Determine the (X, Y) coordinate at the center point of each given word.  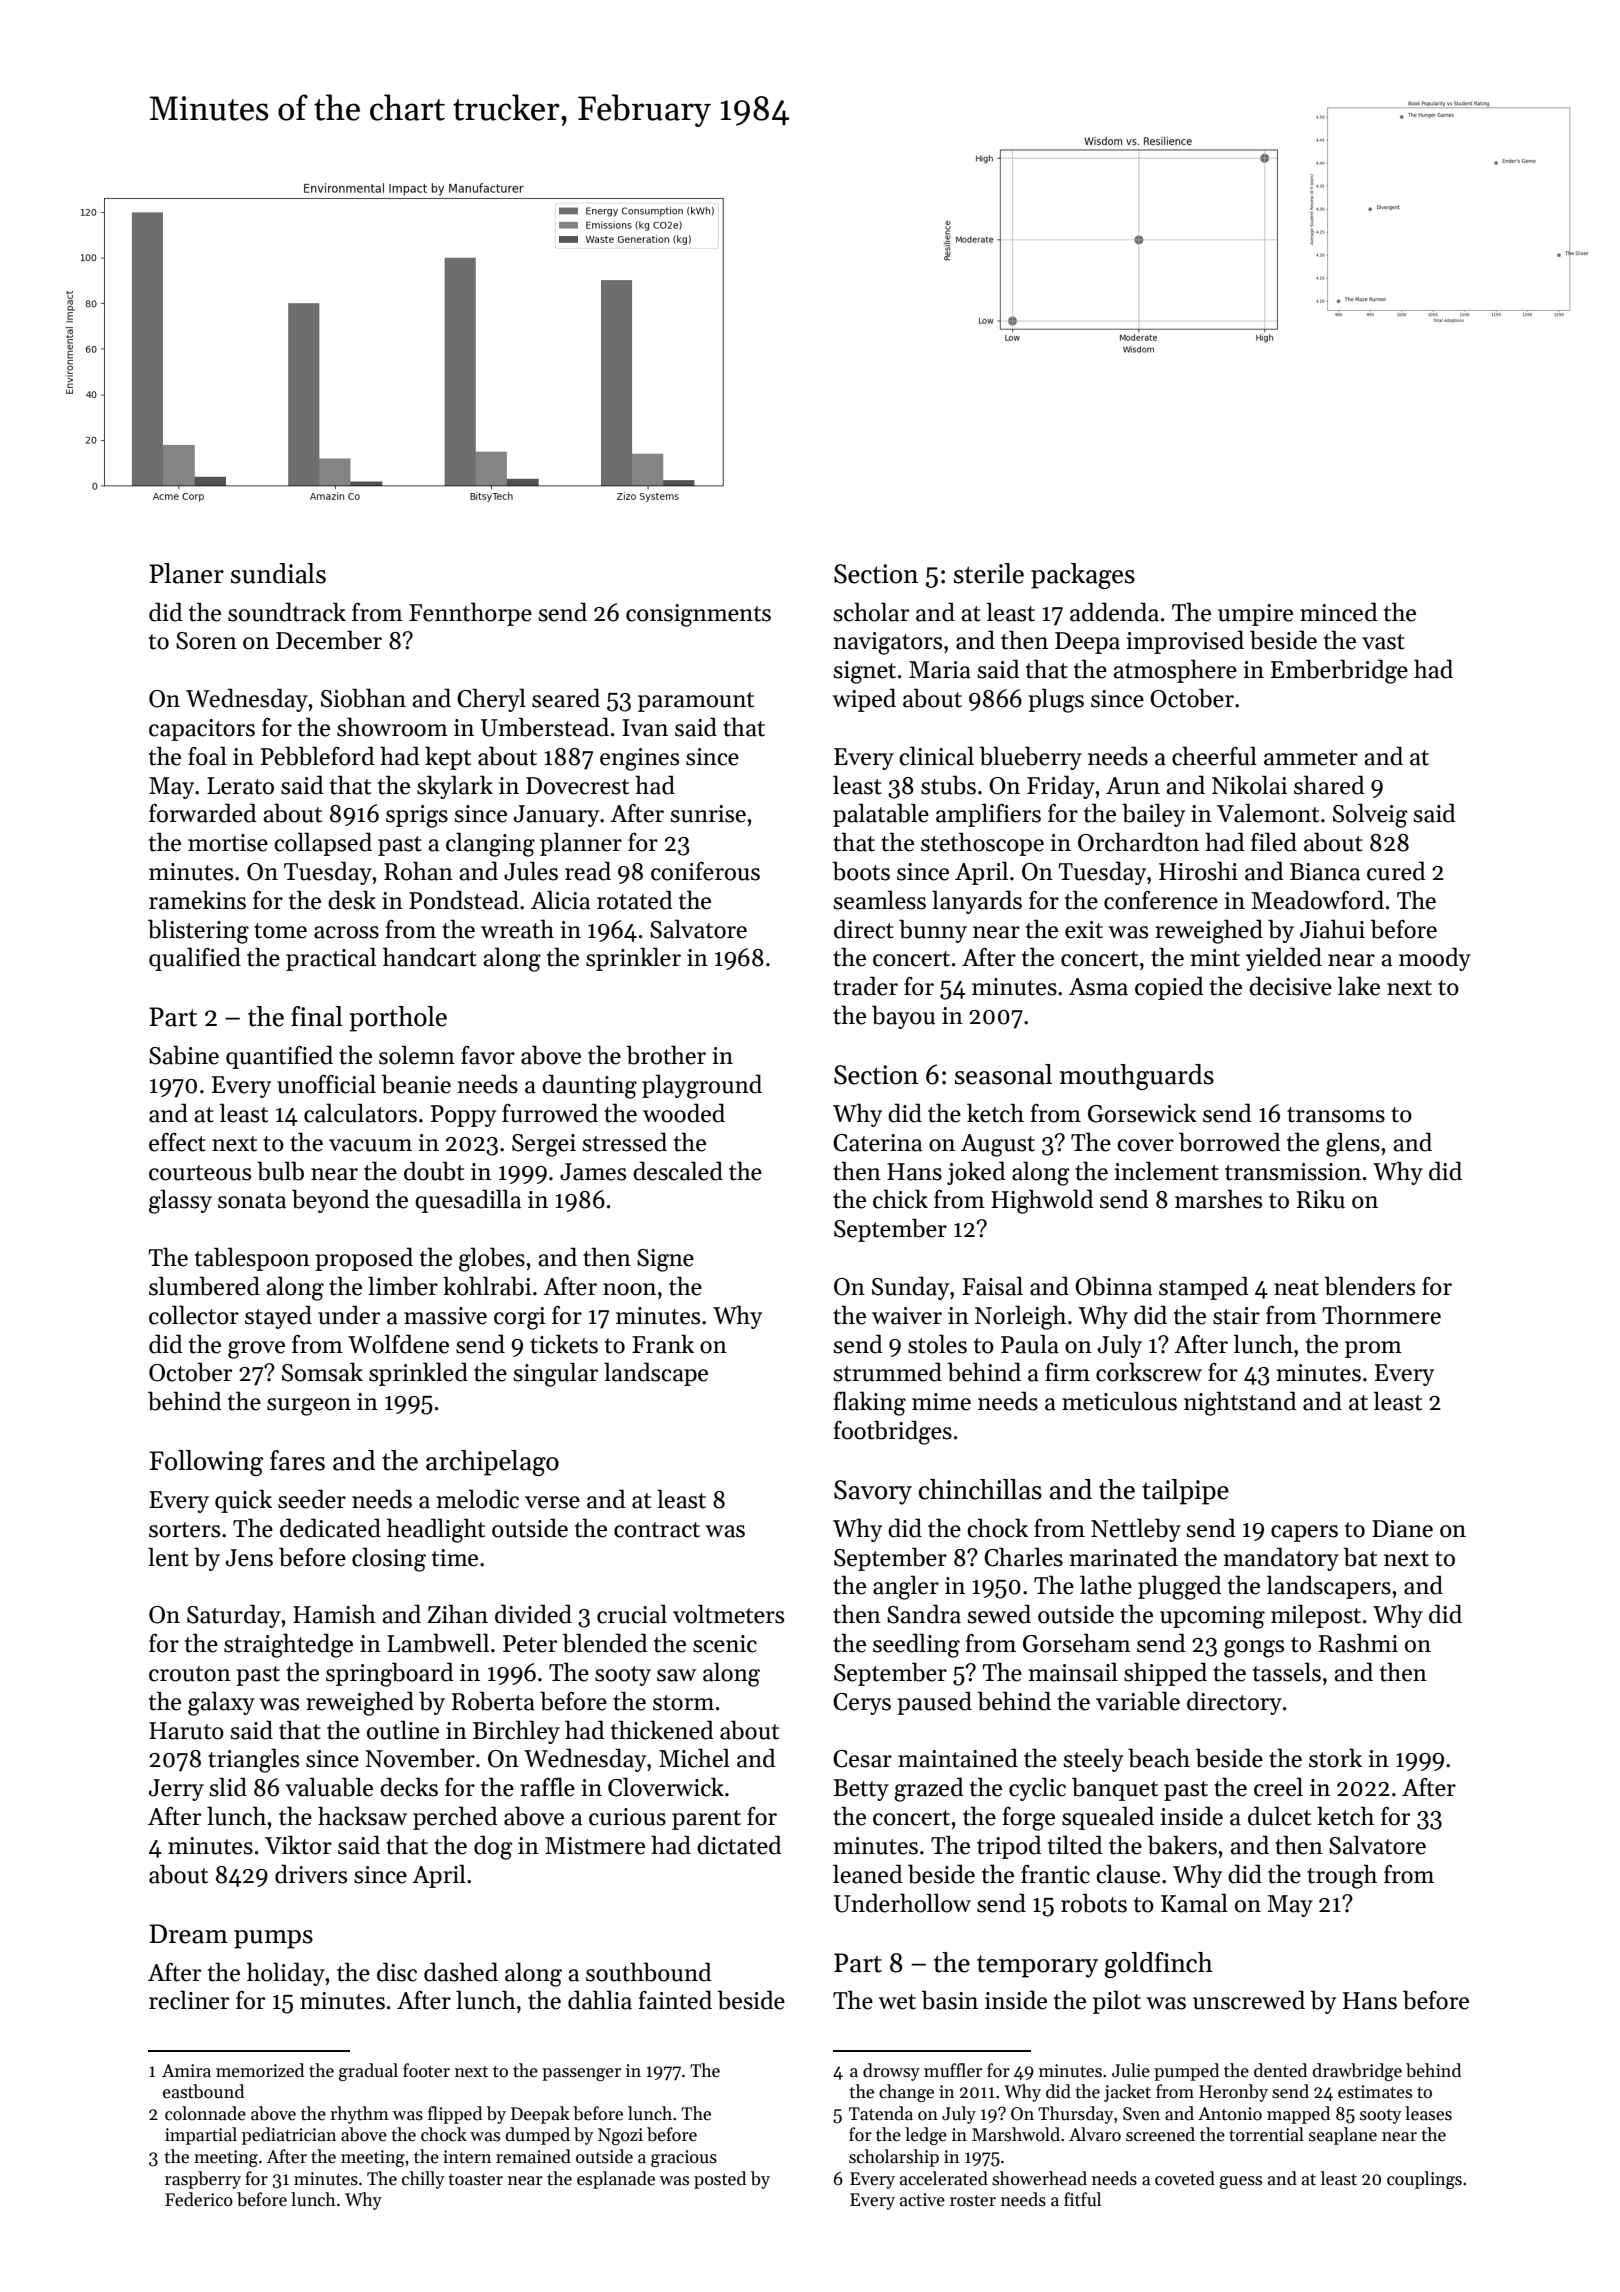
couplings (1424, 2180)
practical (331, 959)
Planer (186, 573)
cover (1145, 1145)
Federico (199, 2199)
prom (1373, 1349)
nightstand (1240, 1403)
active (922, 2200)
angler (906, 1587)
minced (1339, 612)
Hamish (334, 1614)
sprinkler (633, 959)
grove (256, 1350)
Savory (873, 1492)
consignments (698, 615)
